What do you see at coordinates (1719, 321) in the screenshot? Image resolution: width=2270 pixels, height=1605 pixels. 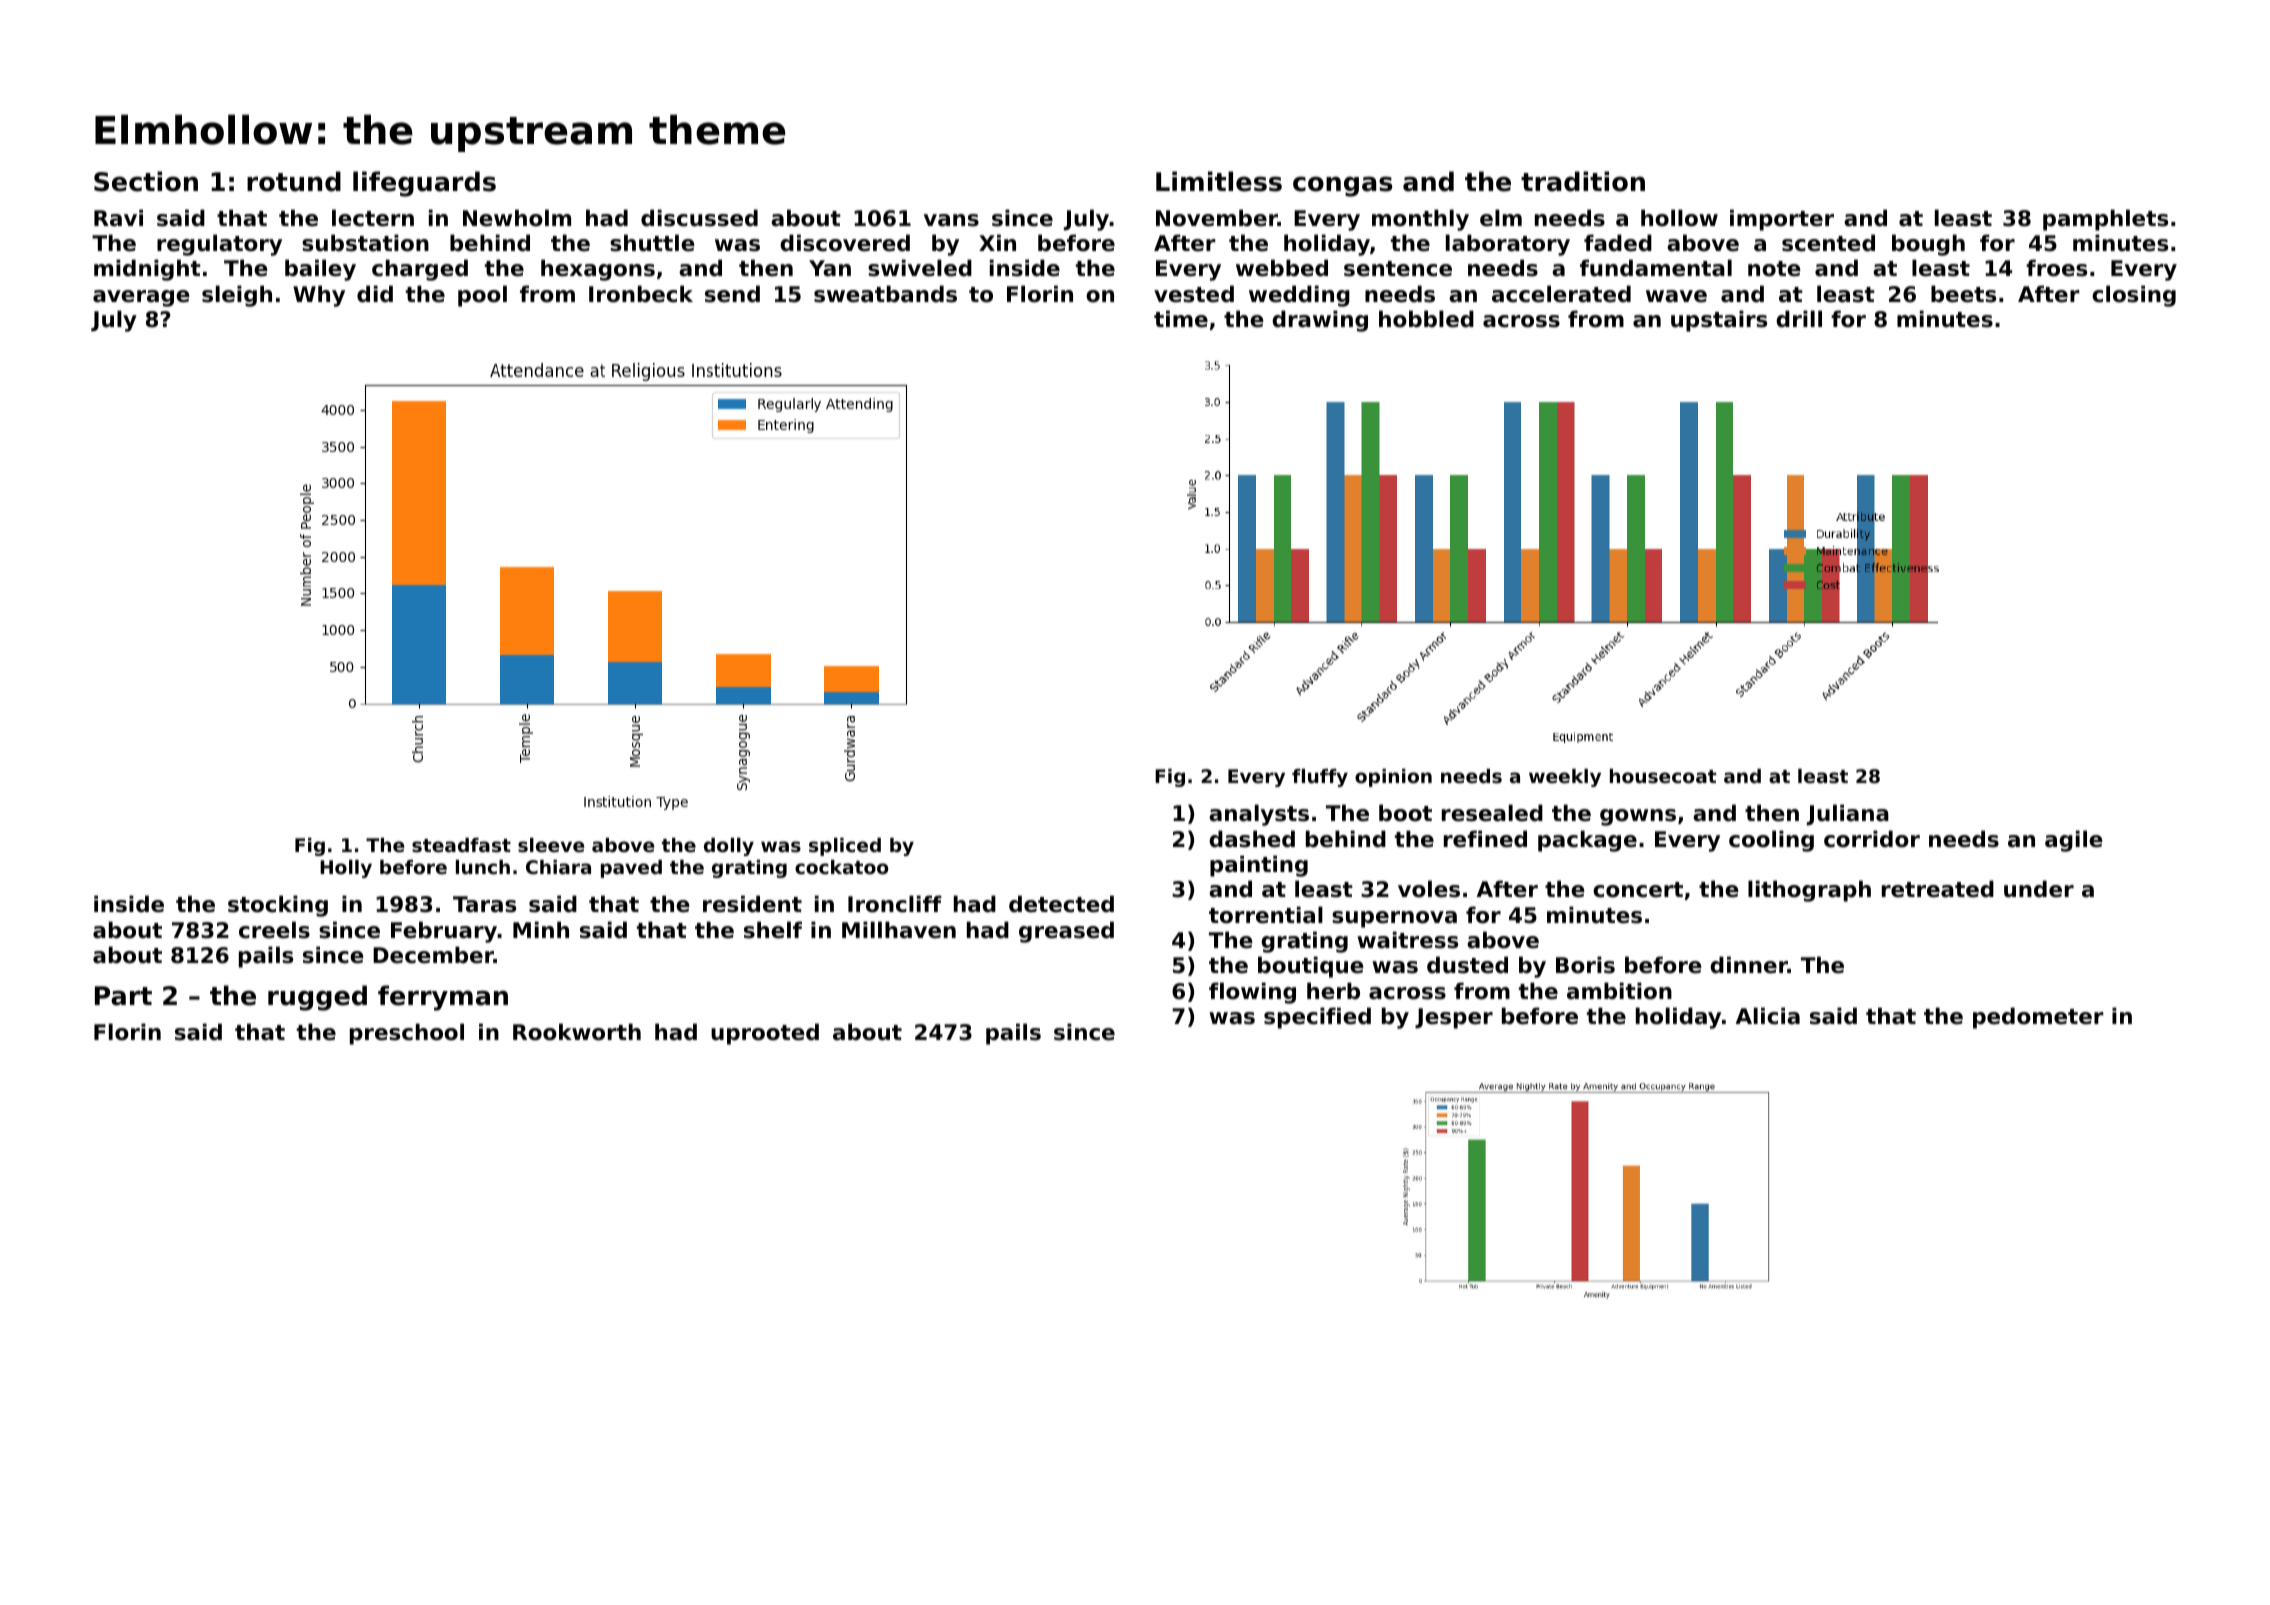 I see `upstairs` at bounding box center [1719, 321].
